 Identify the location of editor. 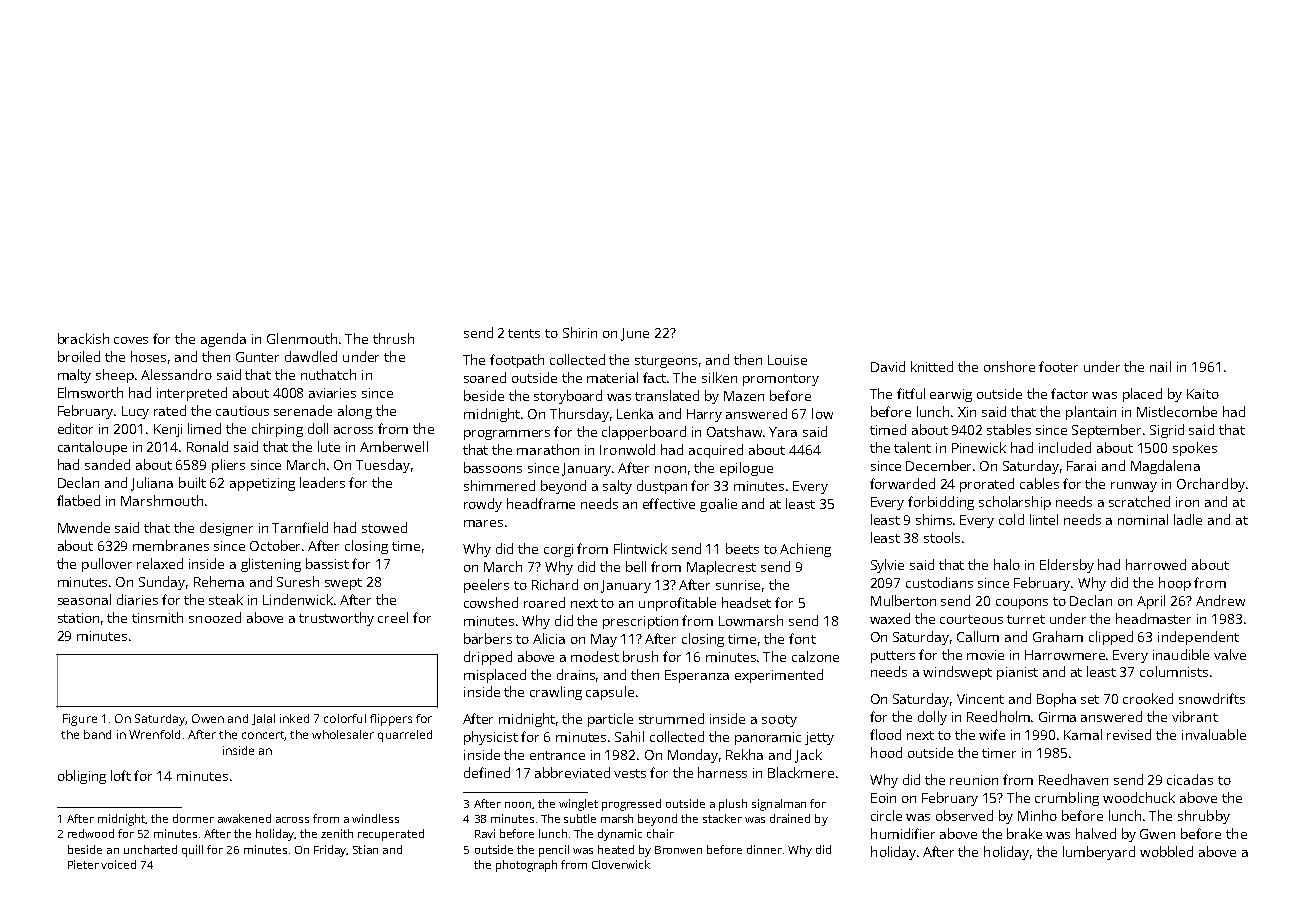
(75, 428).
